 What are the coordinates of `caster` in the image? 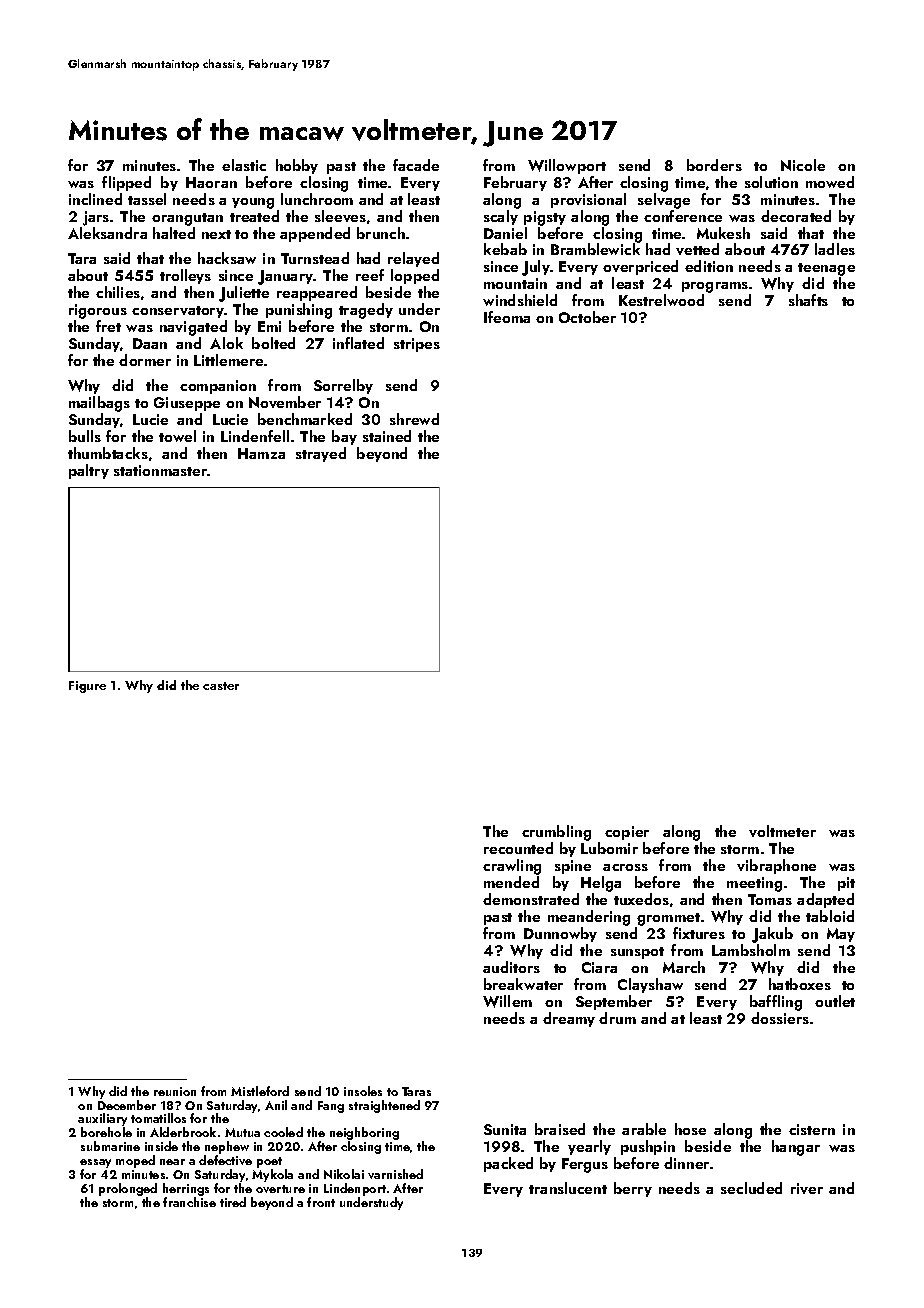 It's located at (221, 686).
